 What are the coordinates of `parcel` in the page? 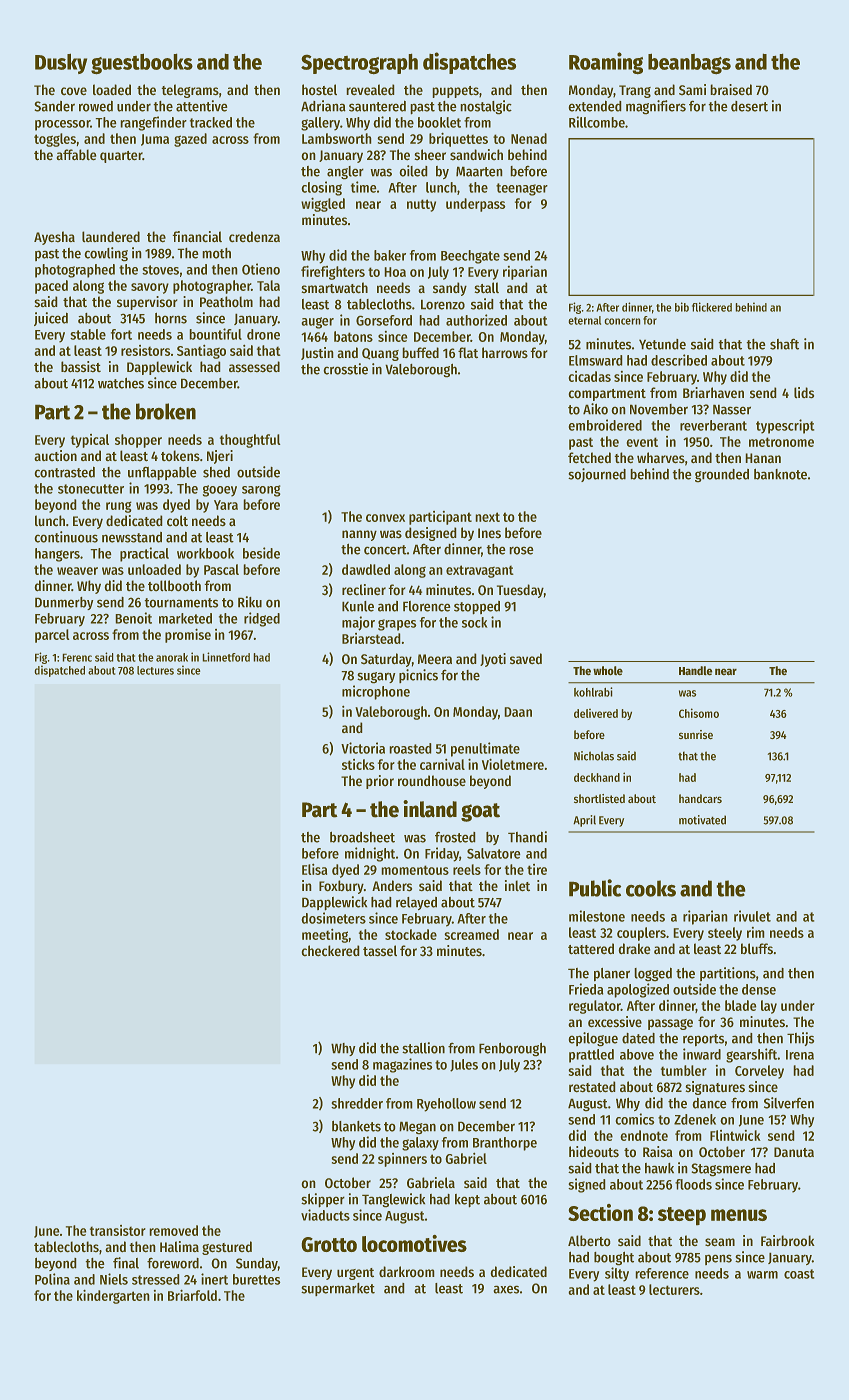 It's located at (52, 636).
